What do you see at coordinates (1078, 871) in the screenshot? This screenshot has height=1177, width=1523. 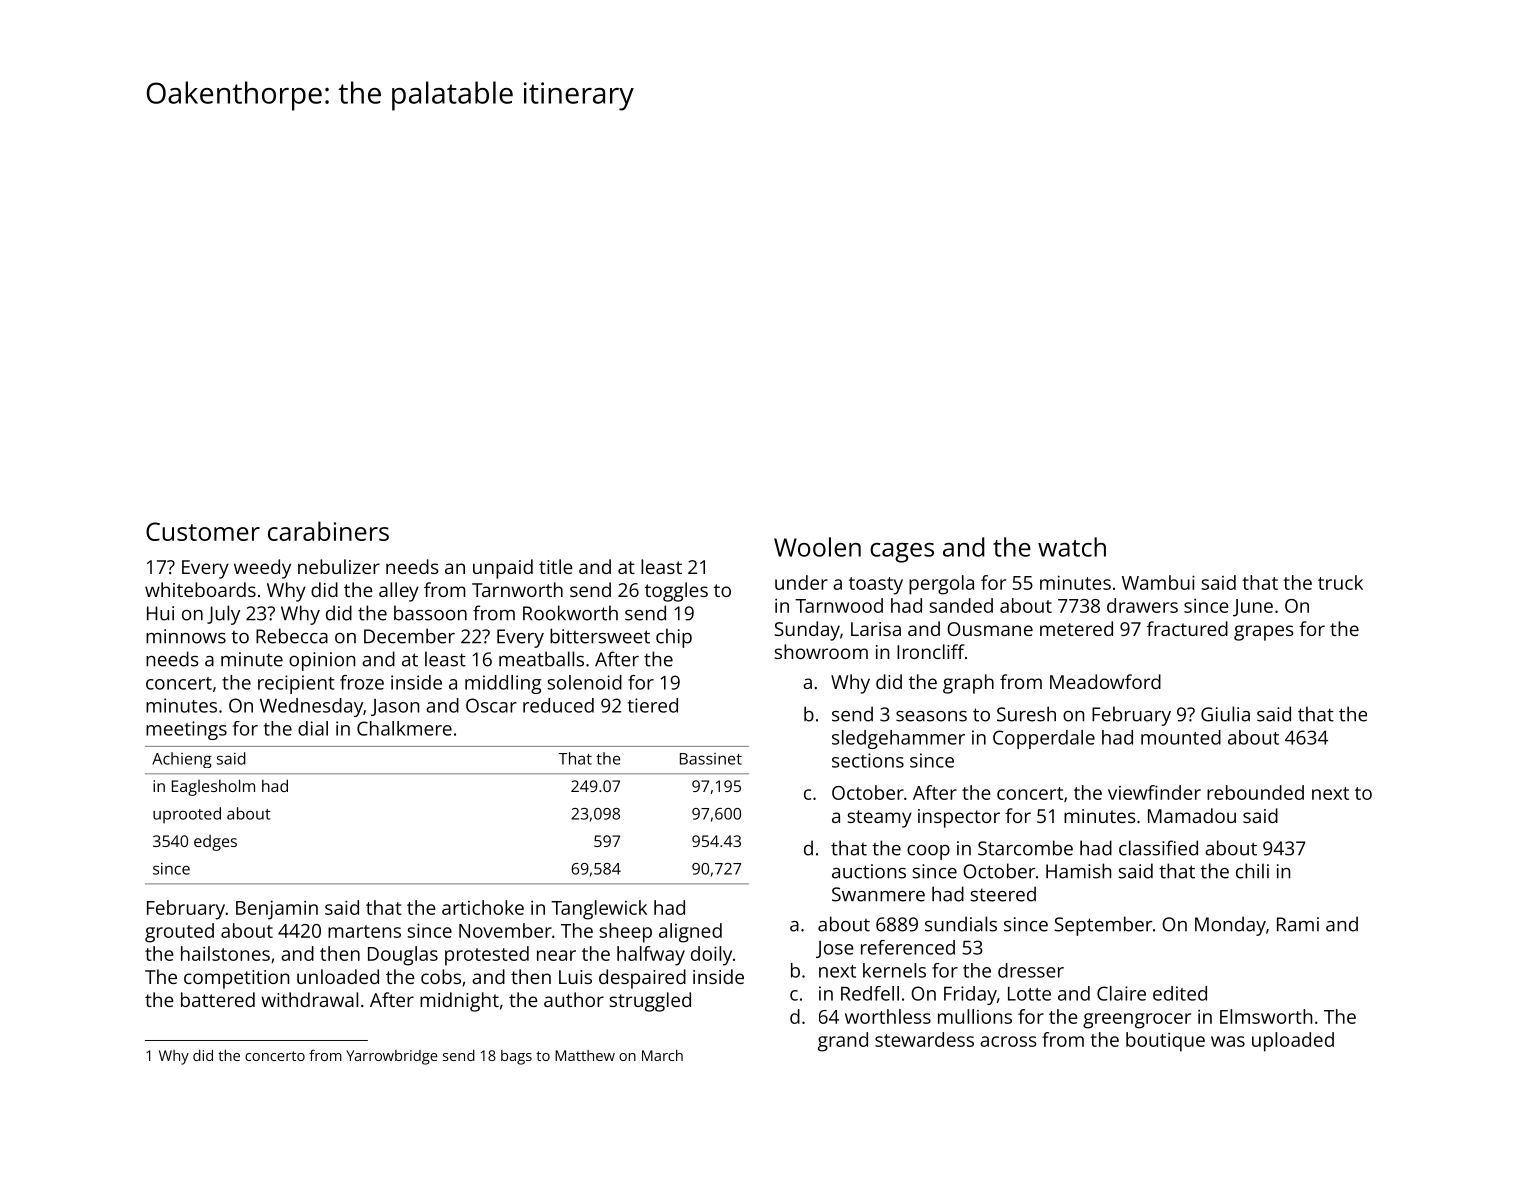 I see `Hamish` at bounding box center [1078, 871].
